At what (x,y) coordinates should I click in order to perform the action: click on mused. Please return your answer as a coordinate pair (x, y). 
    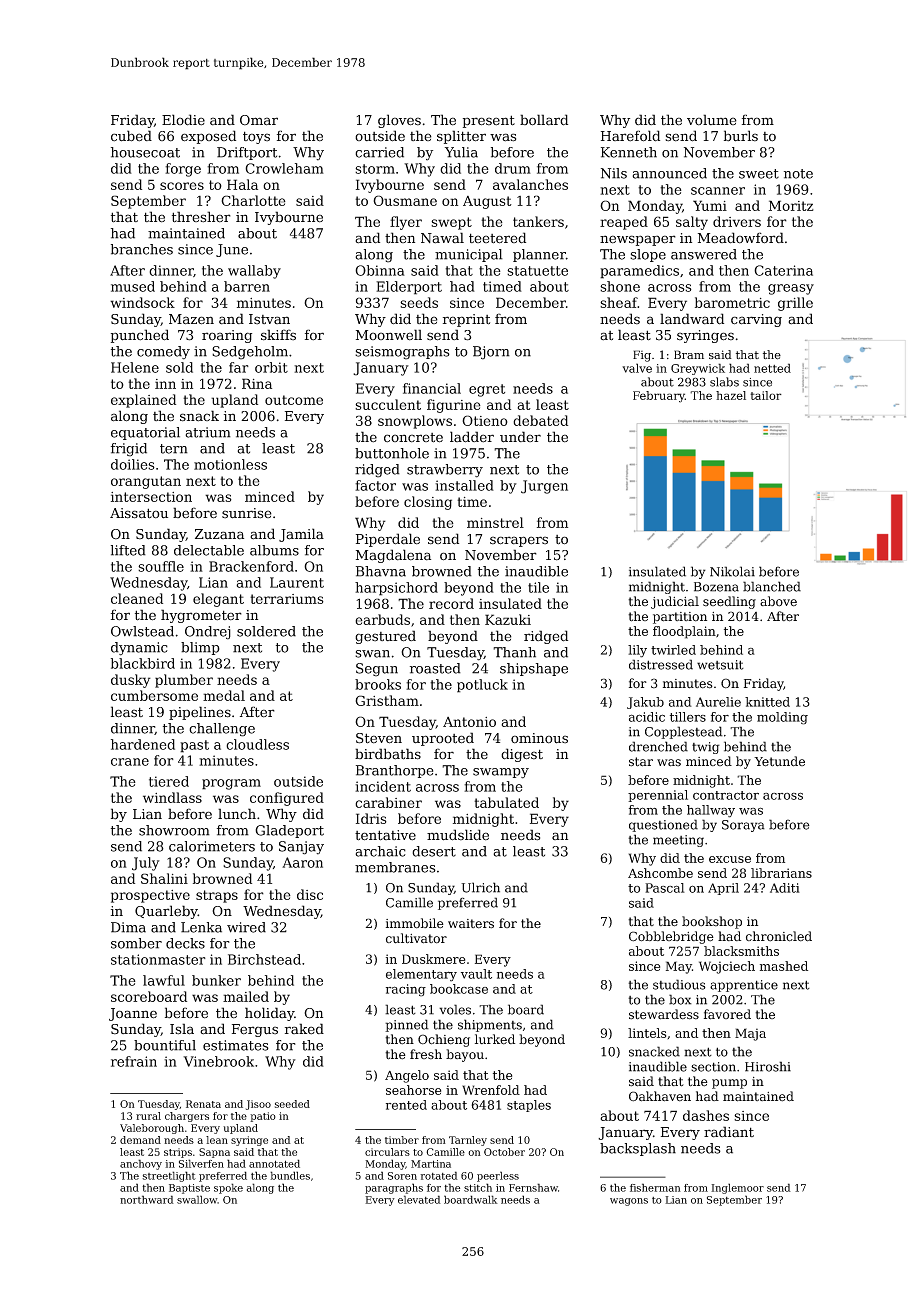
    Looking at the image, I should click on (133, 286).
